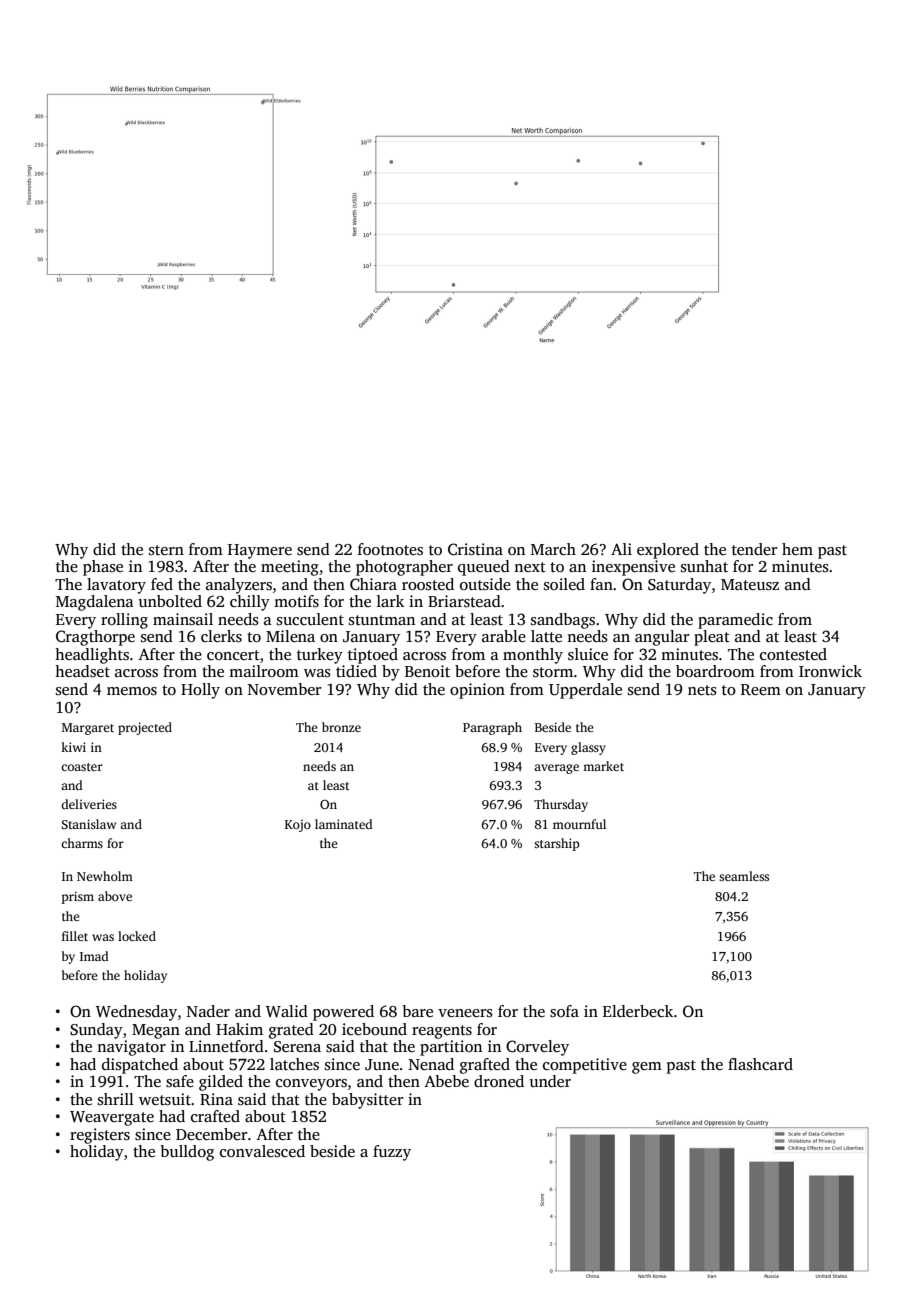 The height and width of the document is (1314, 924). Describe the element at coordinates (556, 769) in the document. I see `average` at that location.
